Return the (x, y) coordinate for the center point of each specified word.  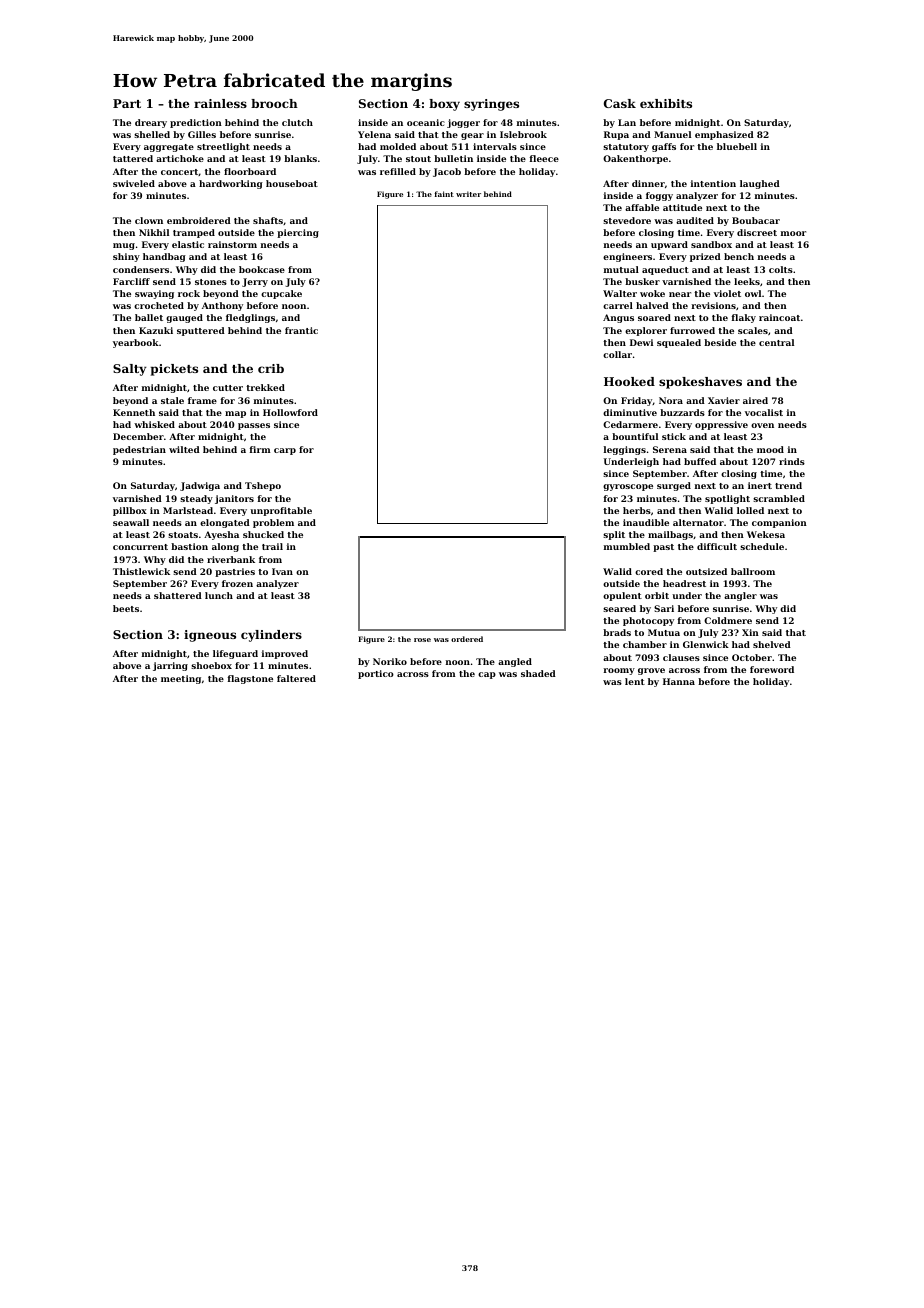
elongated (225, 523)
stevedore (627, 220)
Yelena (374, 134)
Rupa (616, 135)
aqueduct (665, 270)
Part (127, 103)
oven (762, 425)
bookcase (262, 269)
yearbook (136, 343)
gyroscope (628, 487)
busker (642, 281)
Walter (620, 293)
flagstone (250, 679)
